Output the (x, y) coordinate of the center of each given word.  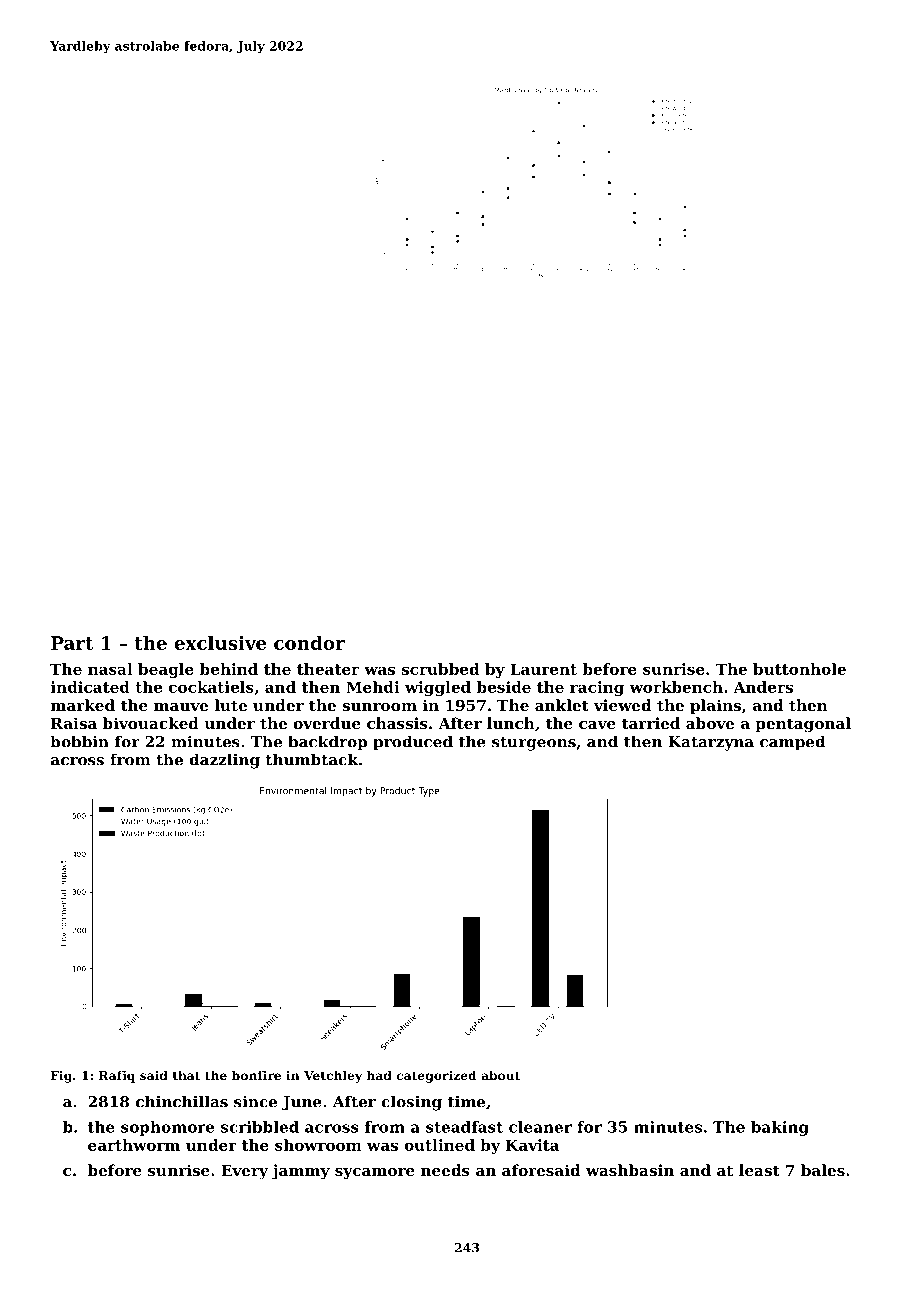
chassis (397, 723)
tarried (651, 723)
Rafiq (117, 1076)
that (186, 1075)
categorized (436, 1076)
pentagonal (803, 725)
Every (244, 1172)
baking (780, 1128)
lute (231, 705)
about (500, 1075)
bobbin (79, 741)
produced (413, 743)
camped (792, 743)
